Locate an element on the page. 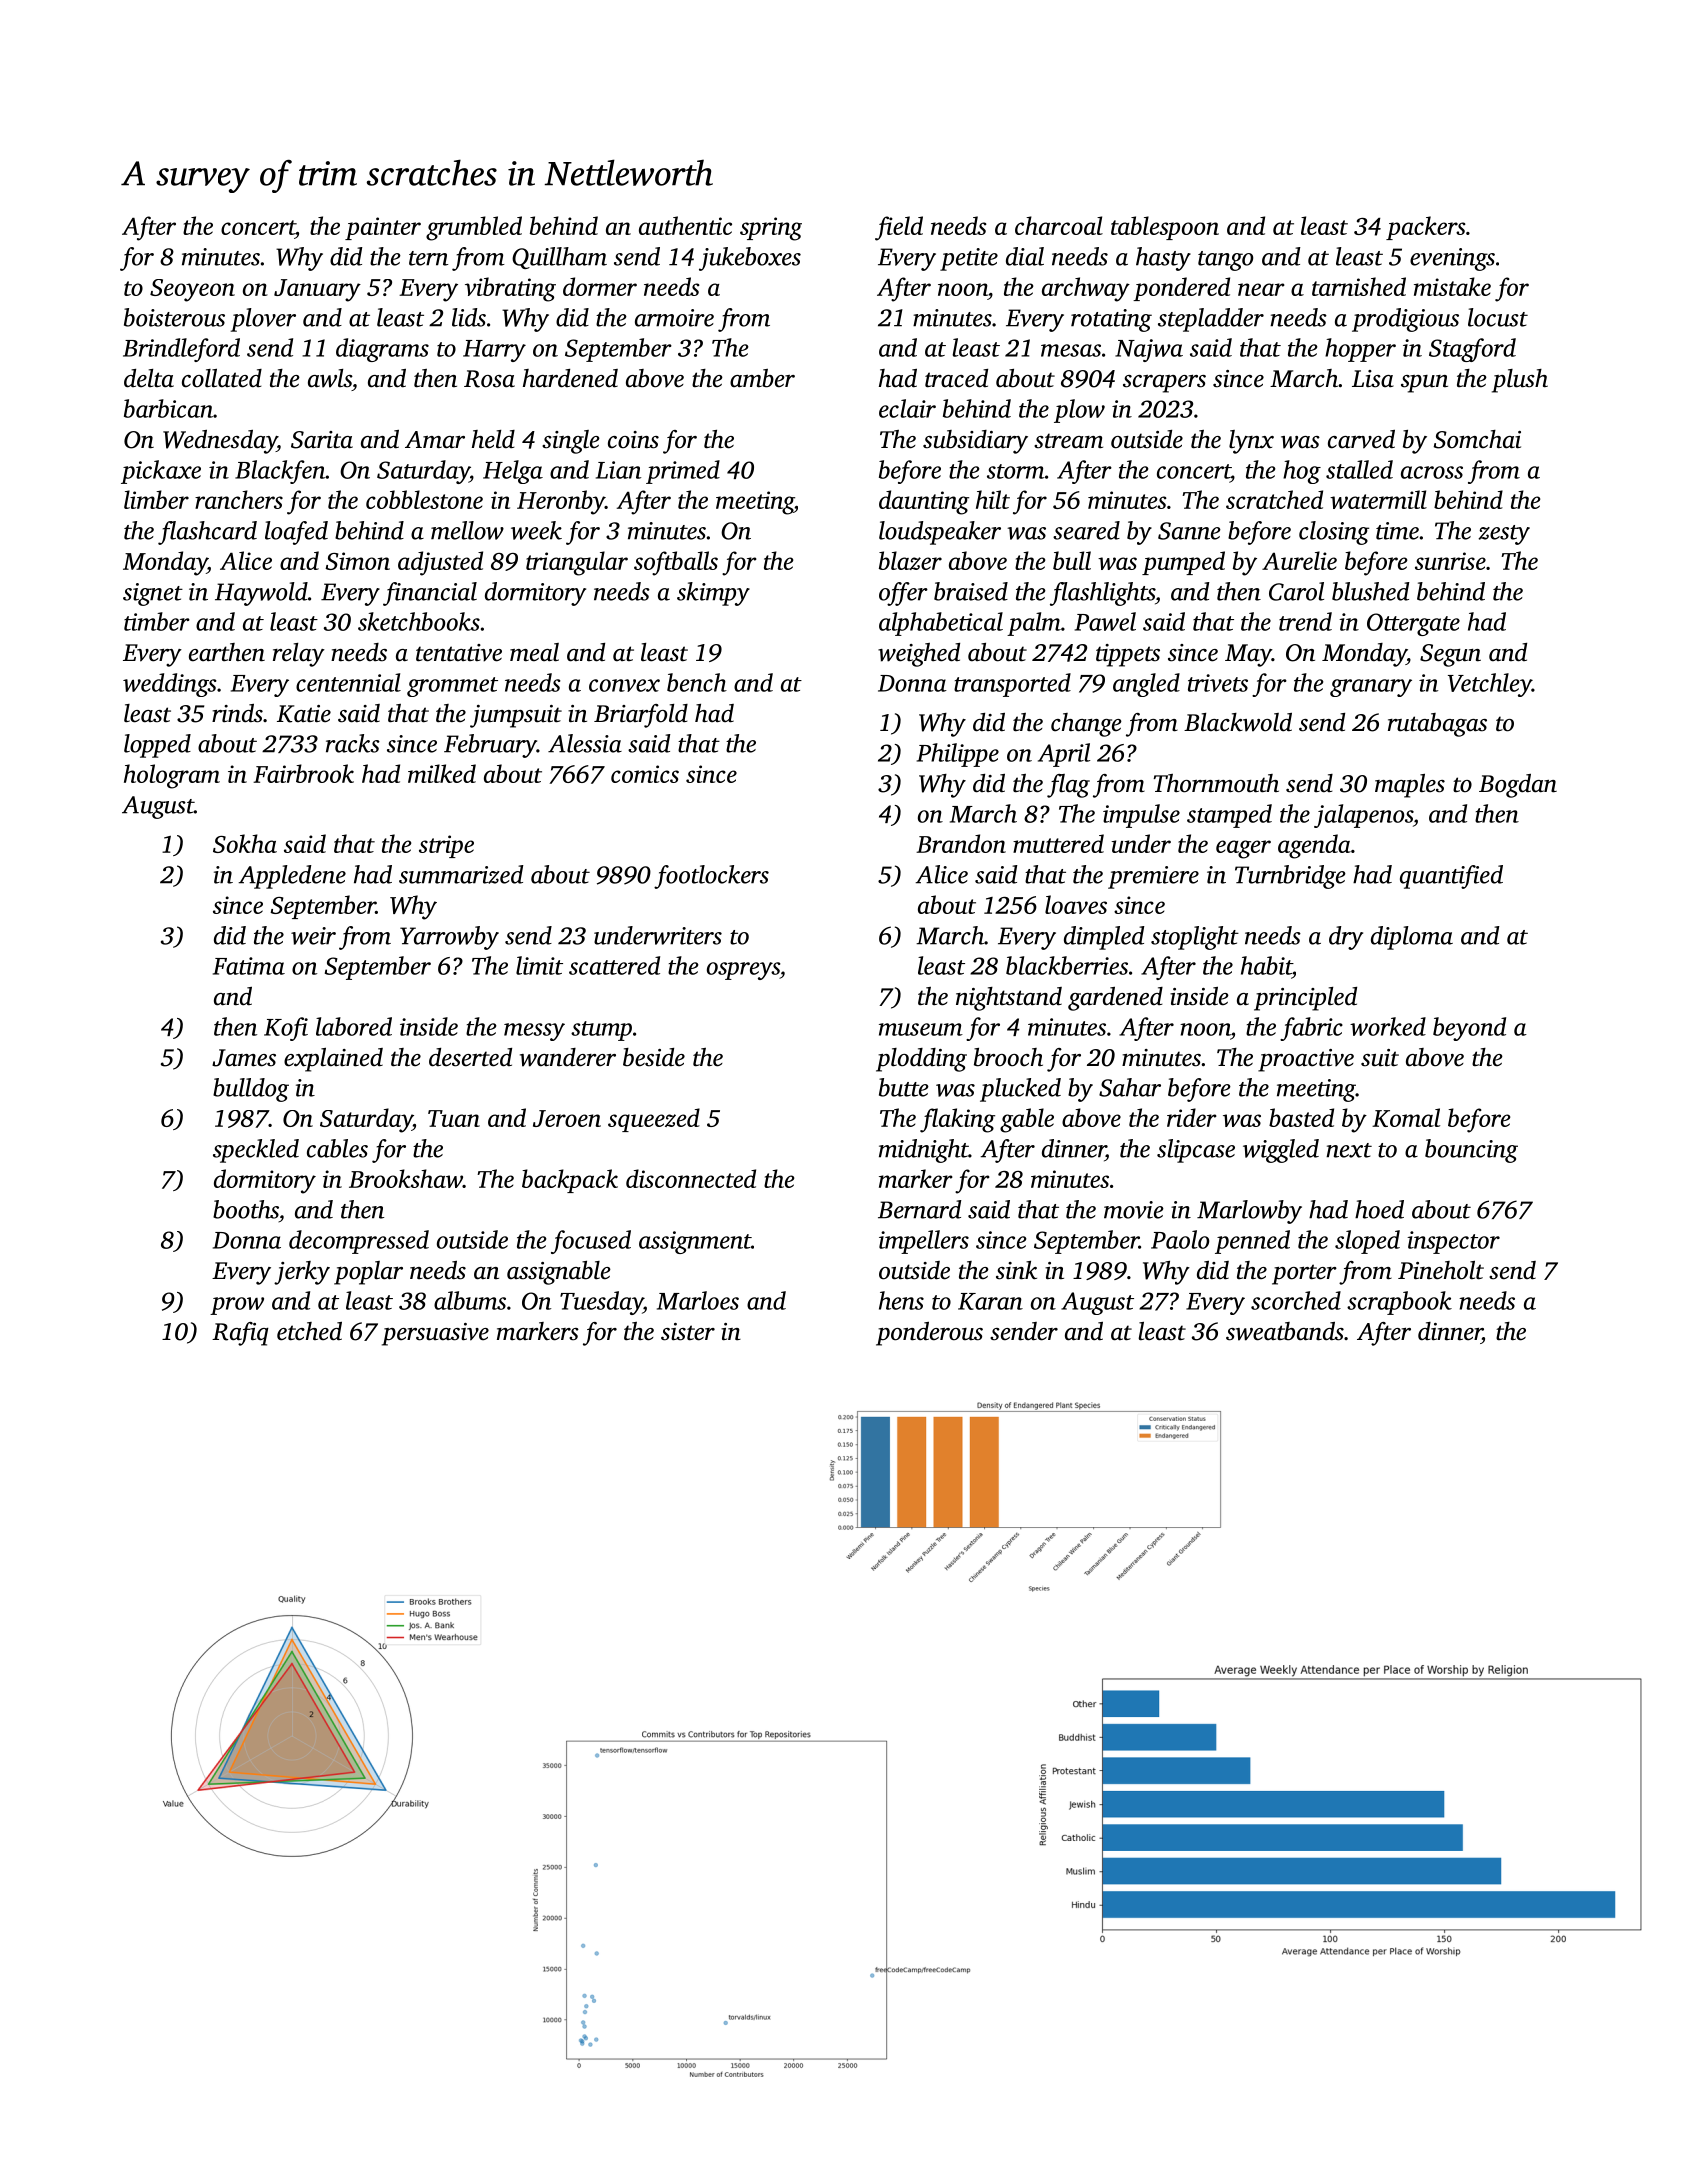  diploma is located at coordinates (1412, 938).
